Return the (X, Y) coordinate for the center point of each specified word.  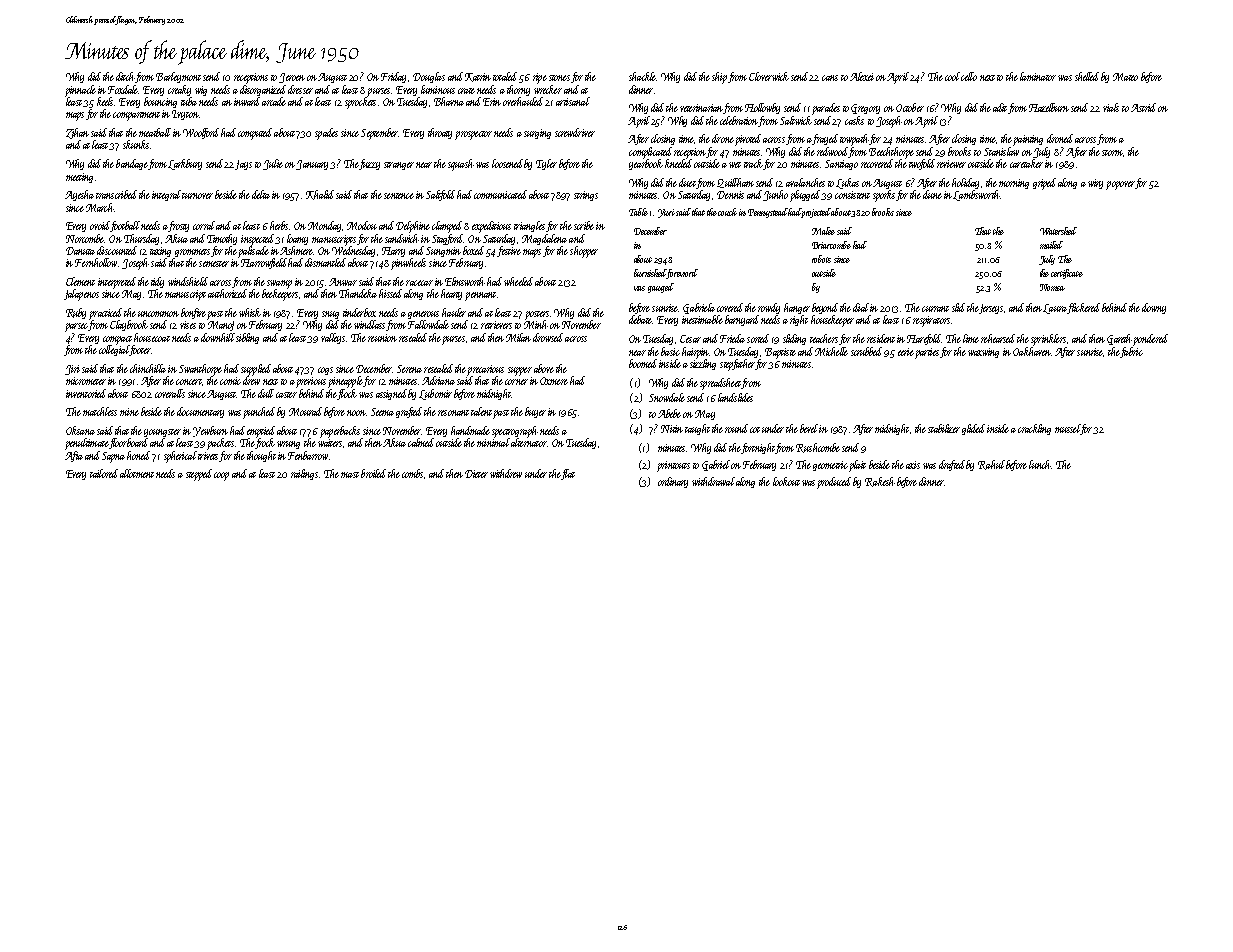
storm (1112, 153)
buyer (535, 412)
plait (857, 466)
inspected (257, 240)
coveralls (170, 393)
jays (243, 165)
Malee (823, 231)
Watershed (1058, 231)
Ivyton (185, 115)
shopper (584, 252)
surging (537, 134)
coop (221, 476)
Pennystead (768, 213)
